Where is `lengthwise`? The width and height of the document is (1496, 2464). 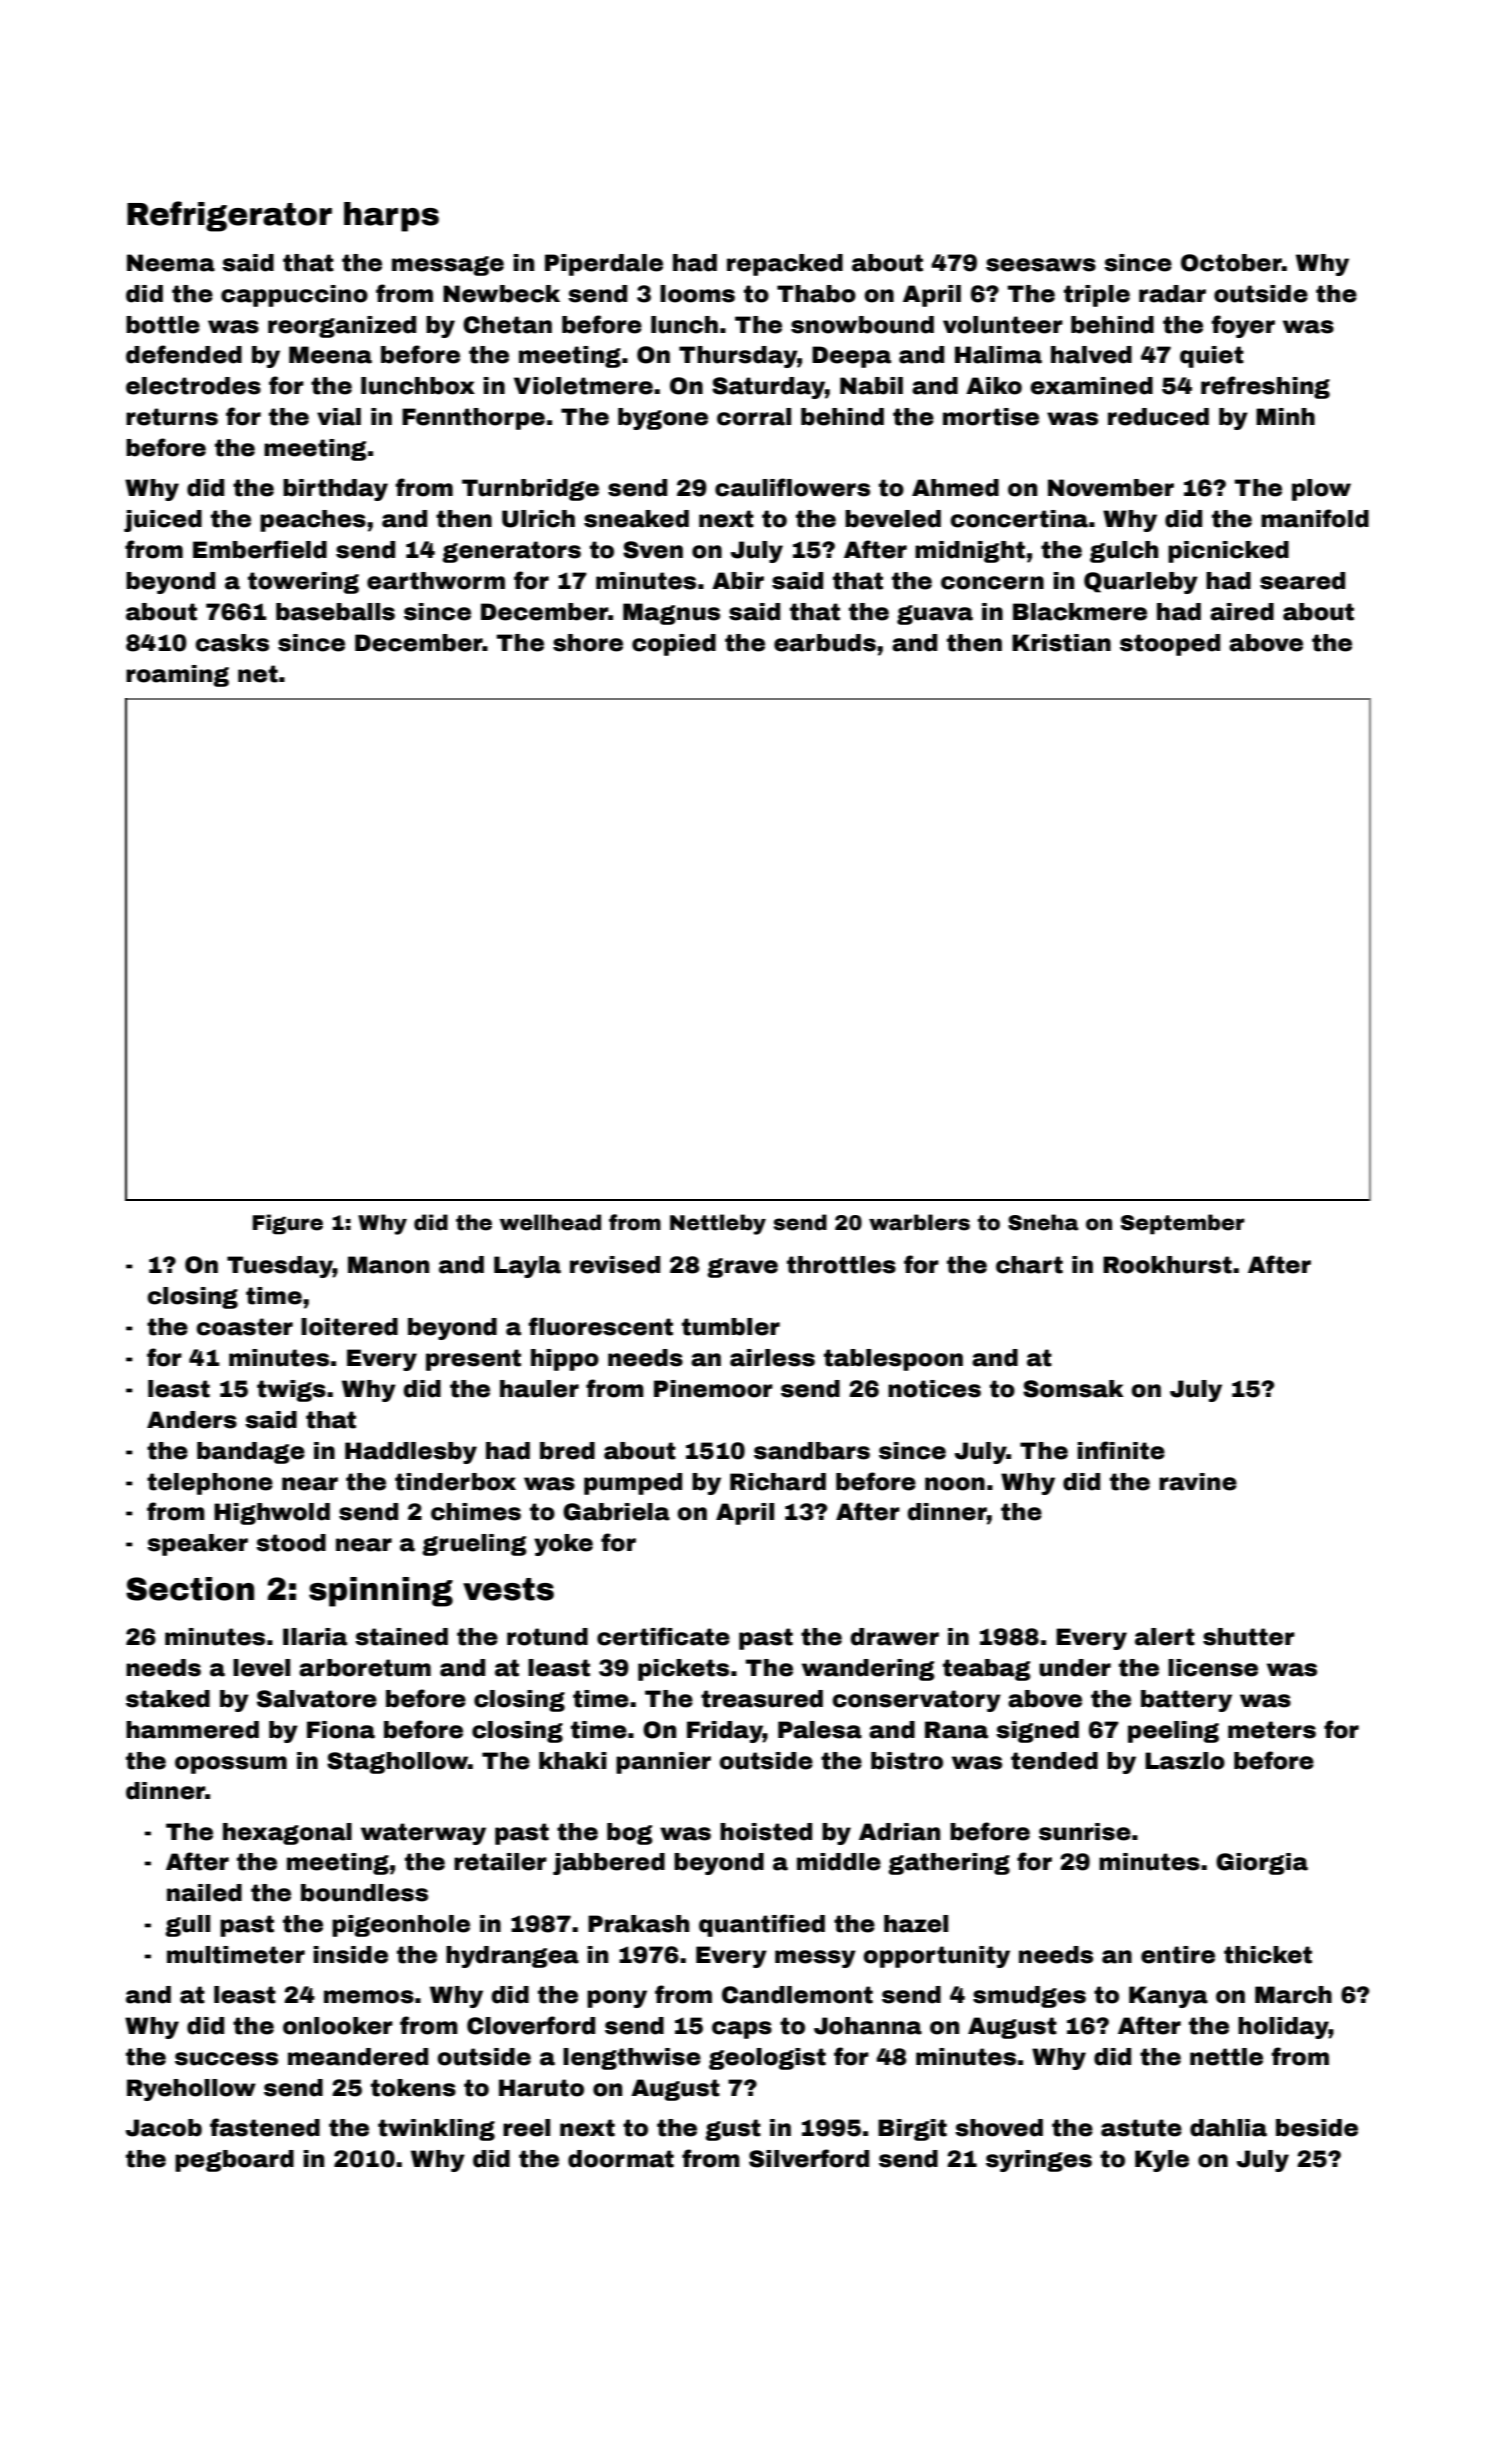 lengthwise is located at coordinates (632, 2059).
